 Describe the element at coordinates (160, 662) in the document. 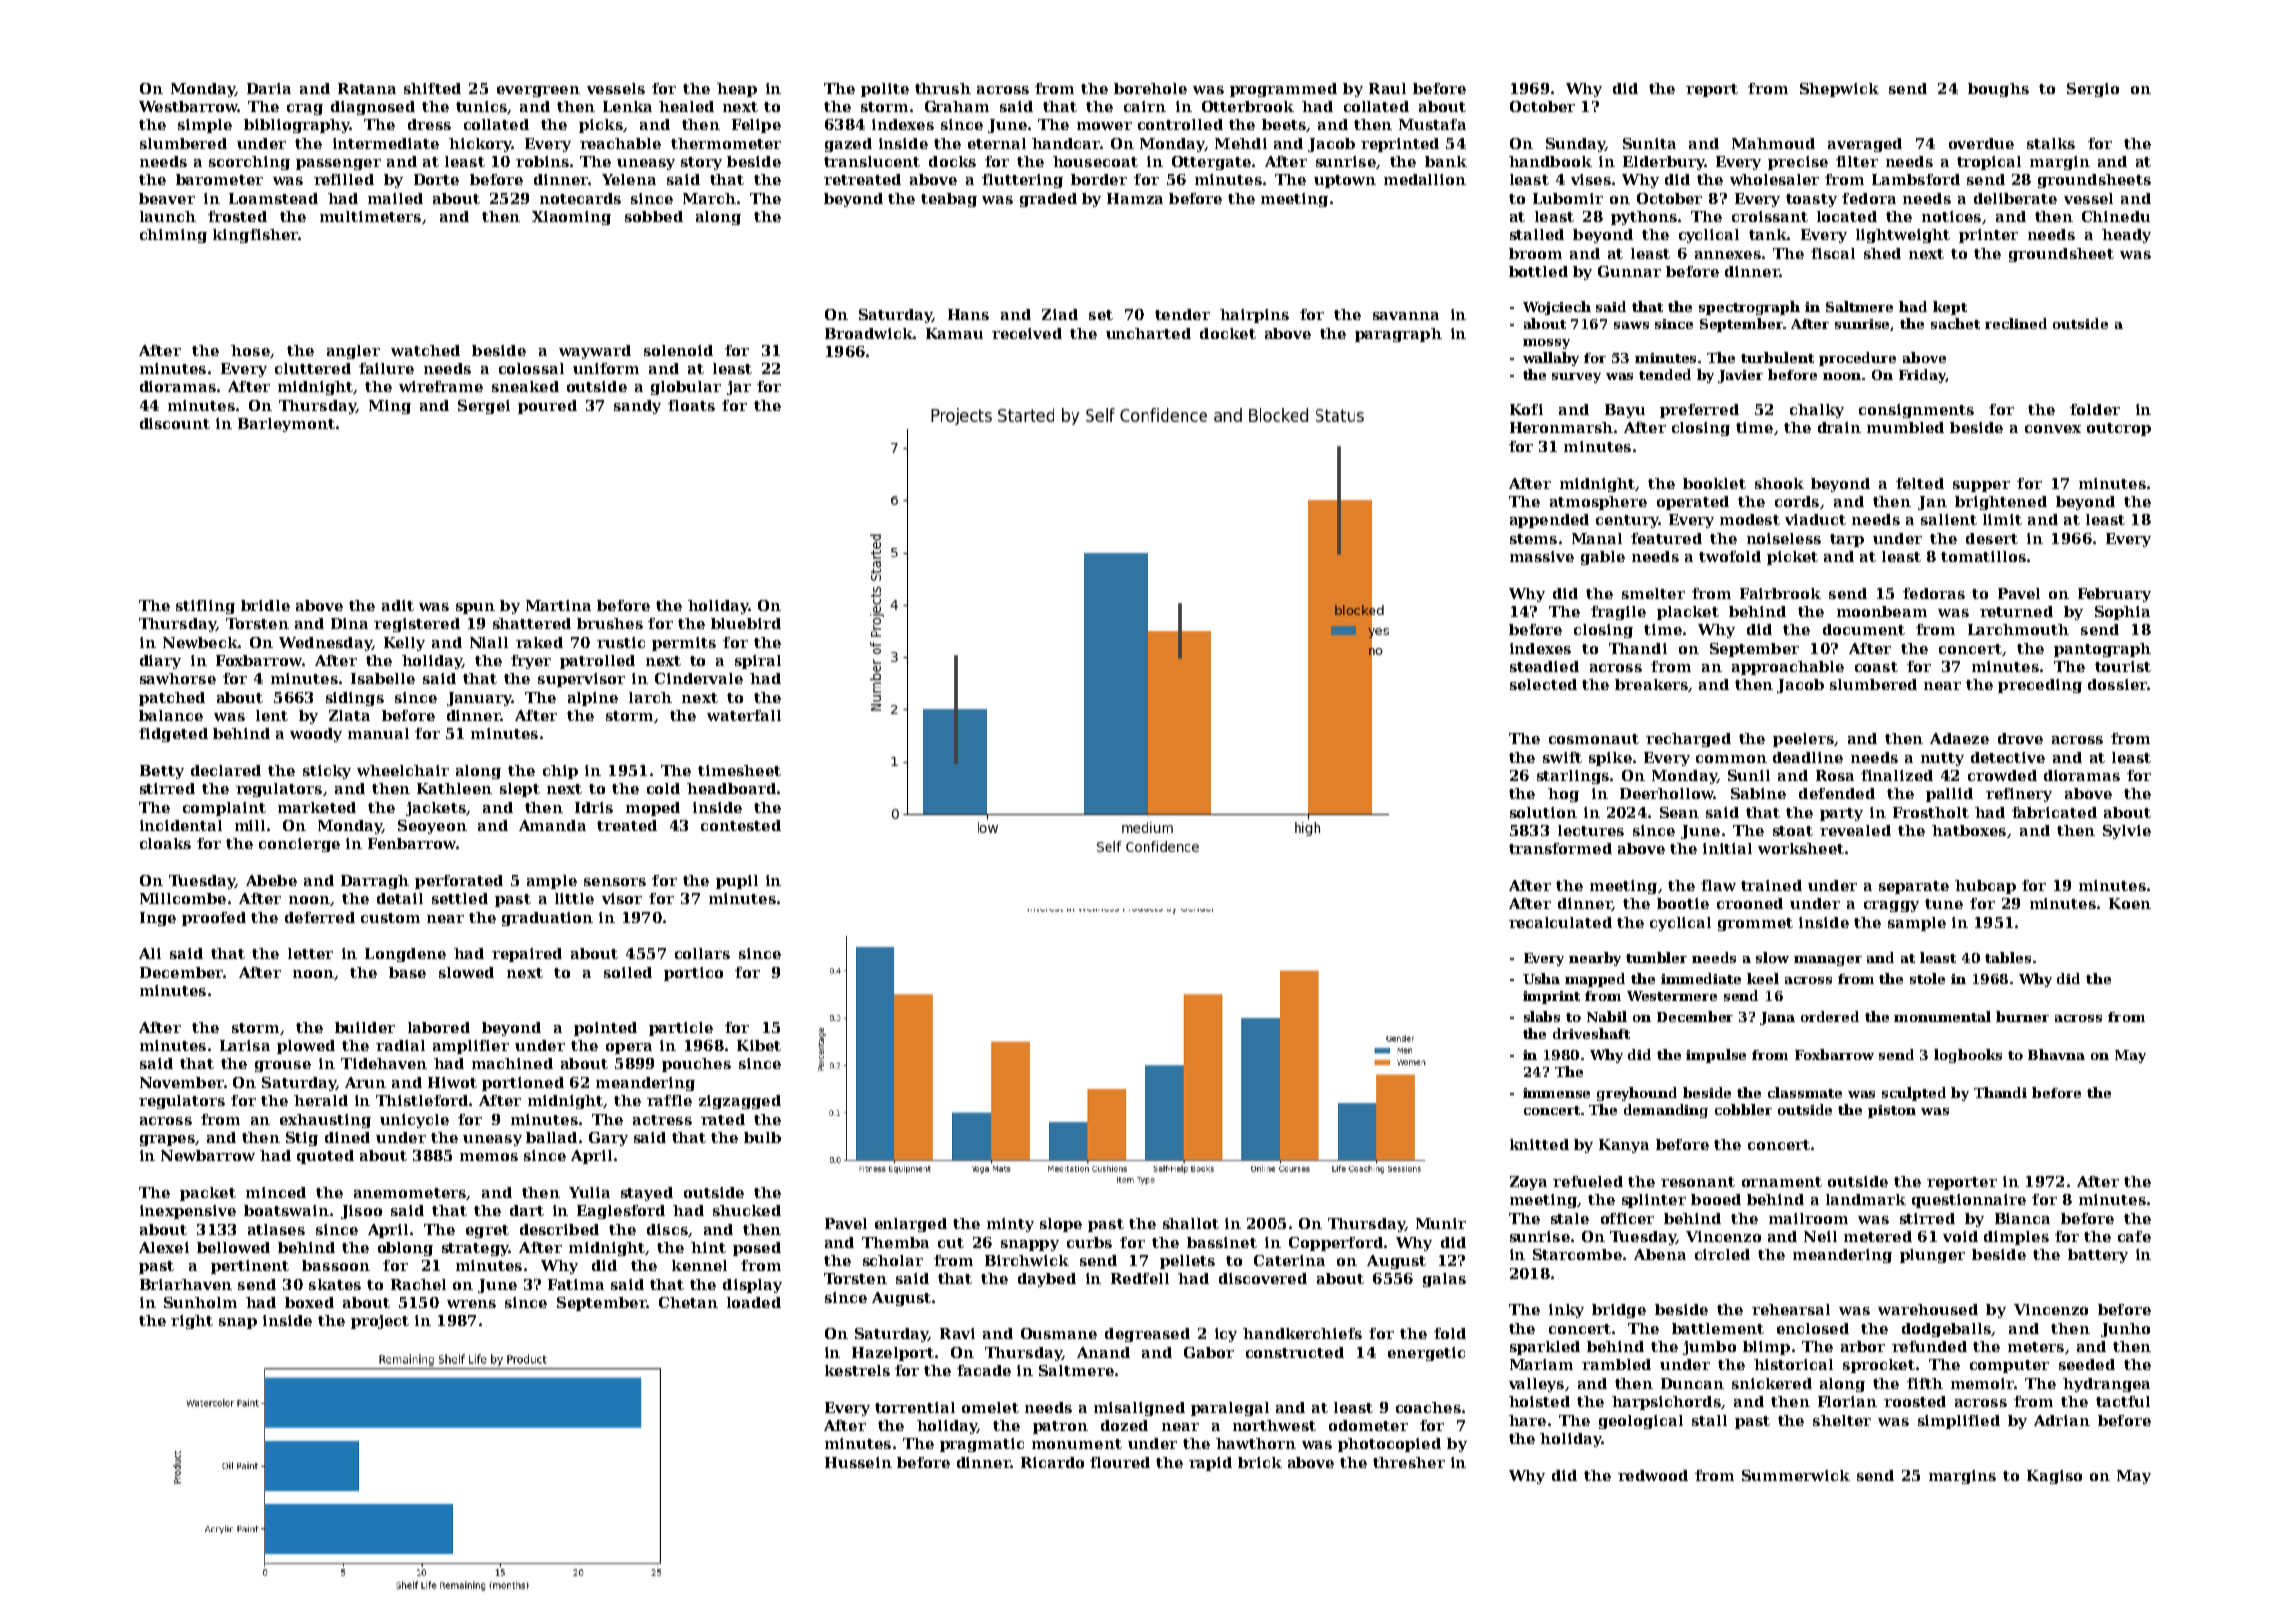

I see `diary` at that location.
